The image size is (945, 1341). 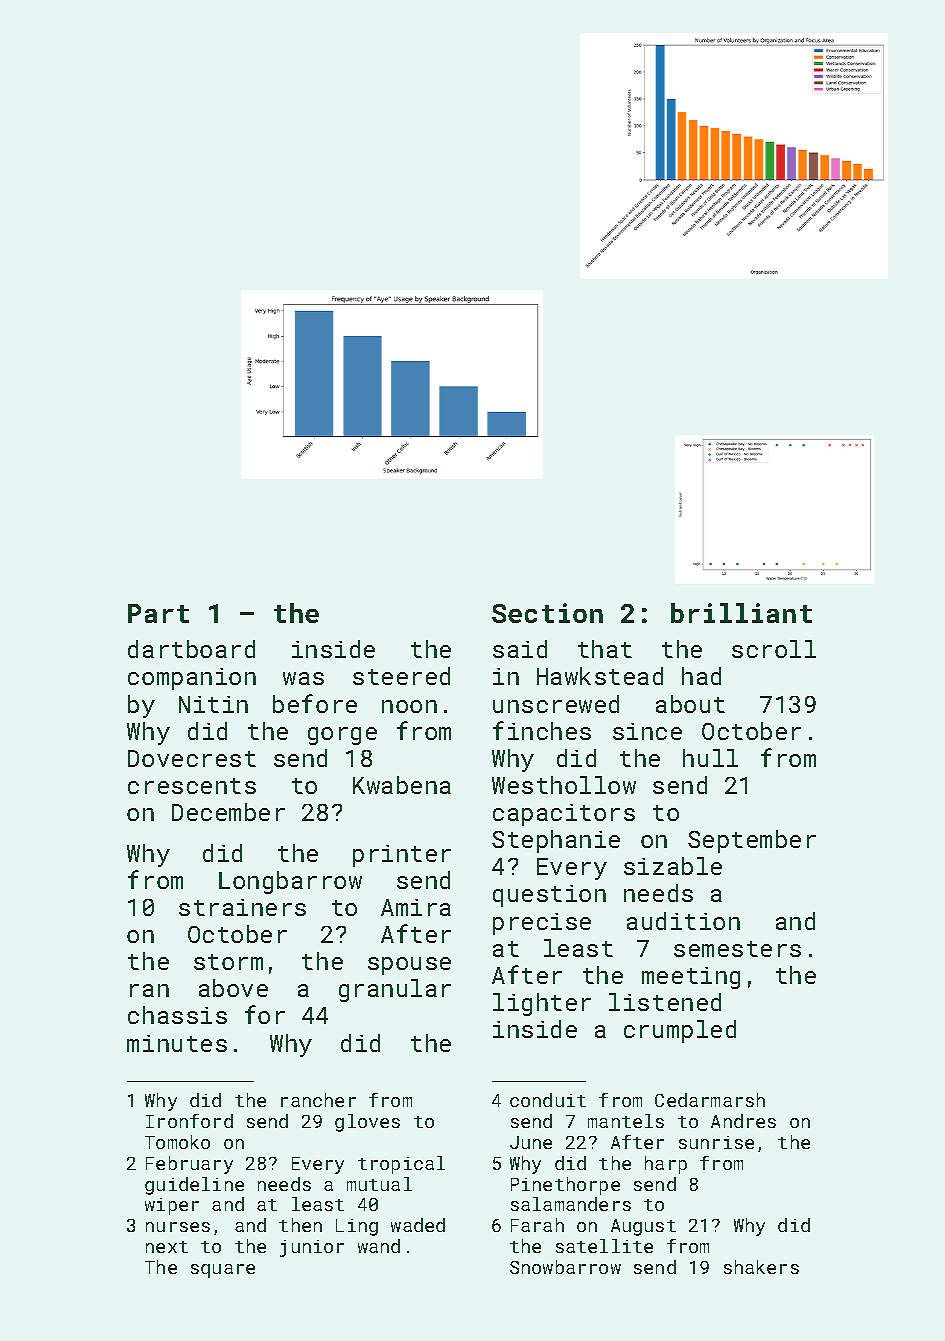 I want to click on guideline, so click(x=194, y=1186).
